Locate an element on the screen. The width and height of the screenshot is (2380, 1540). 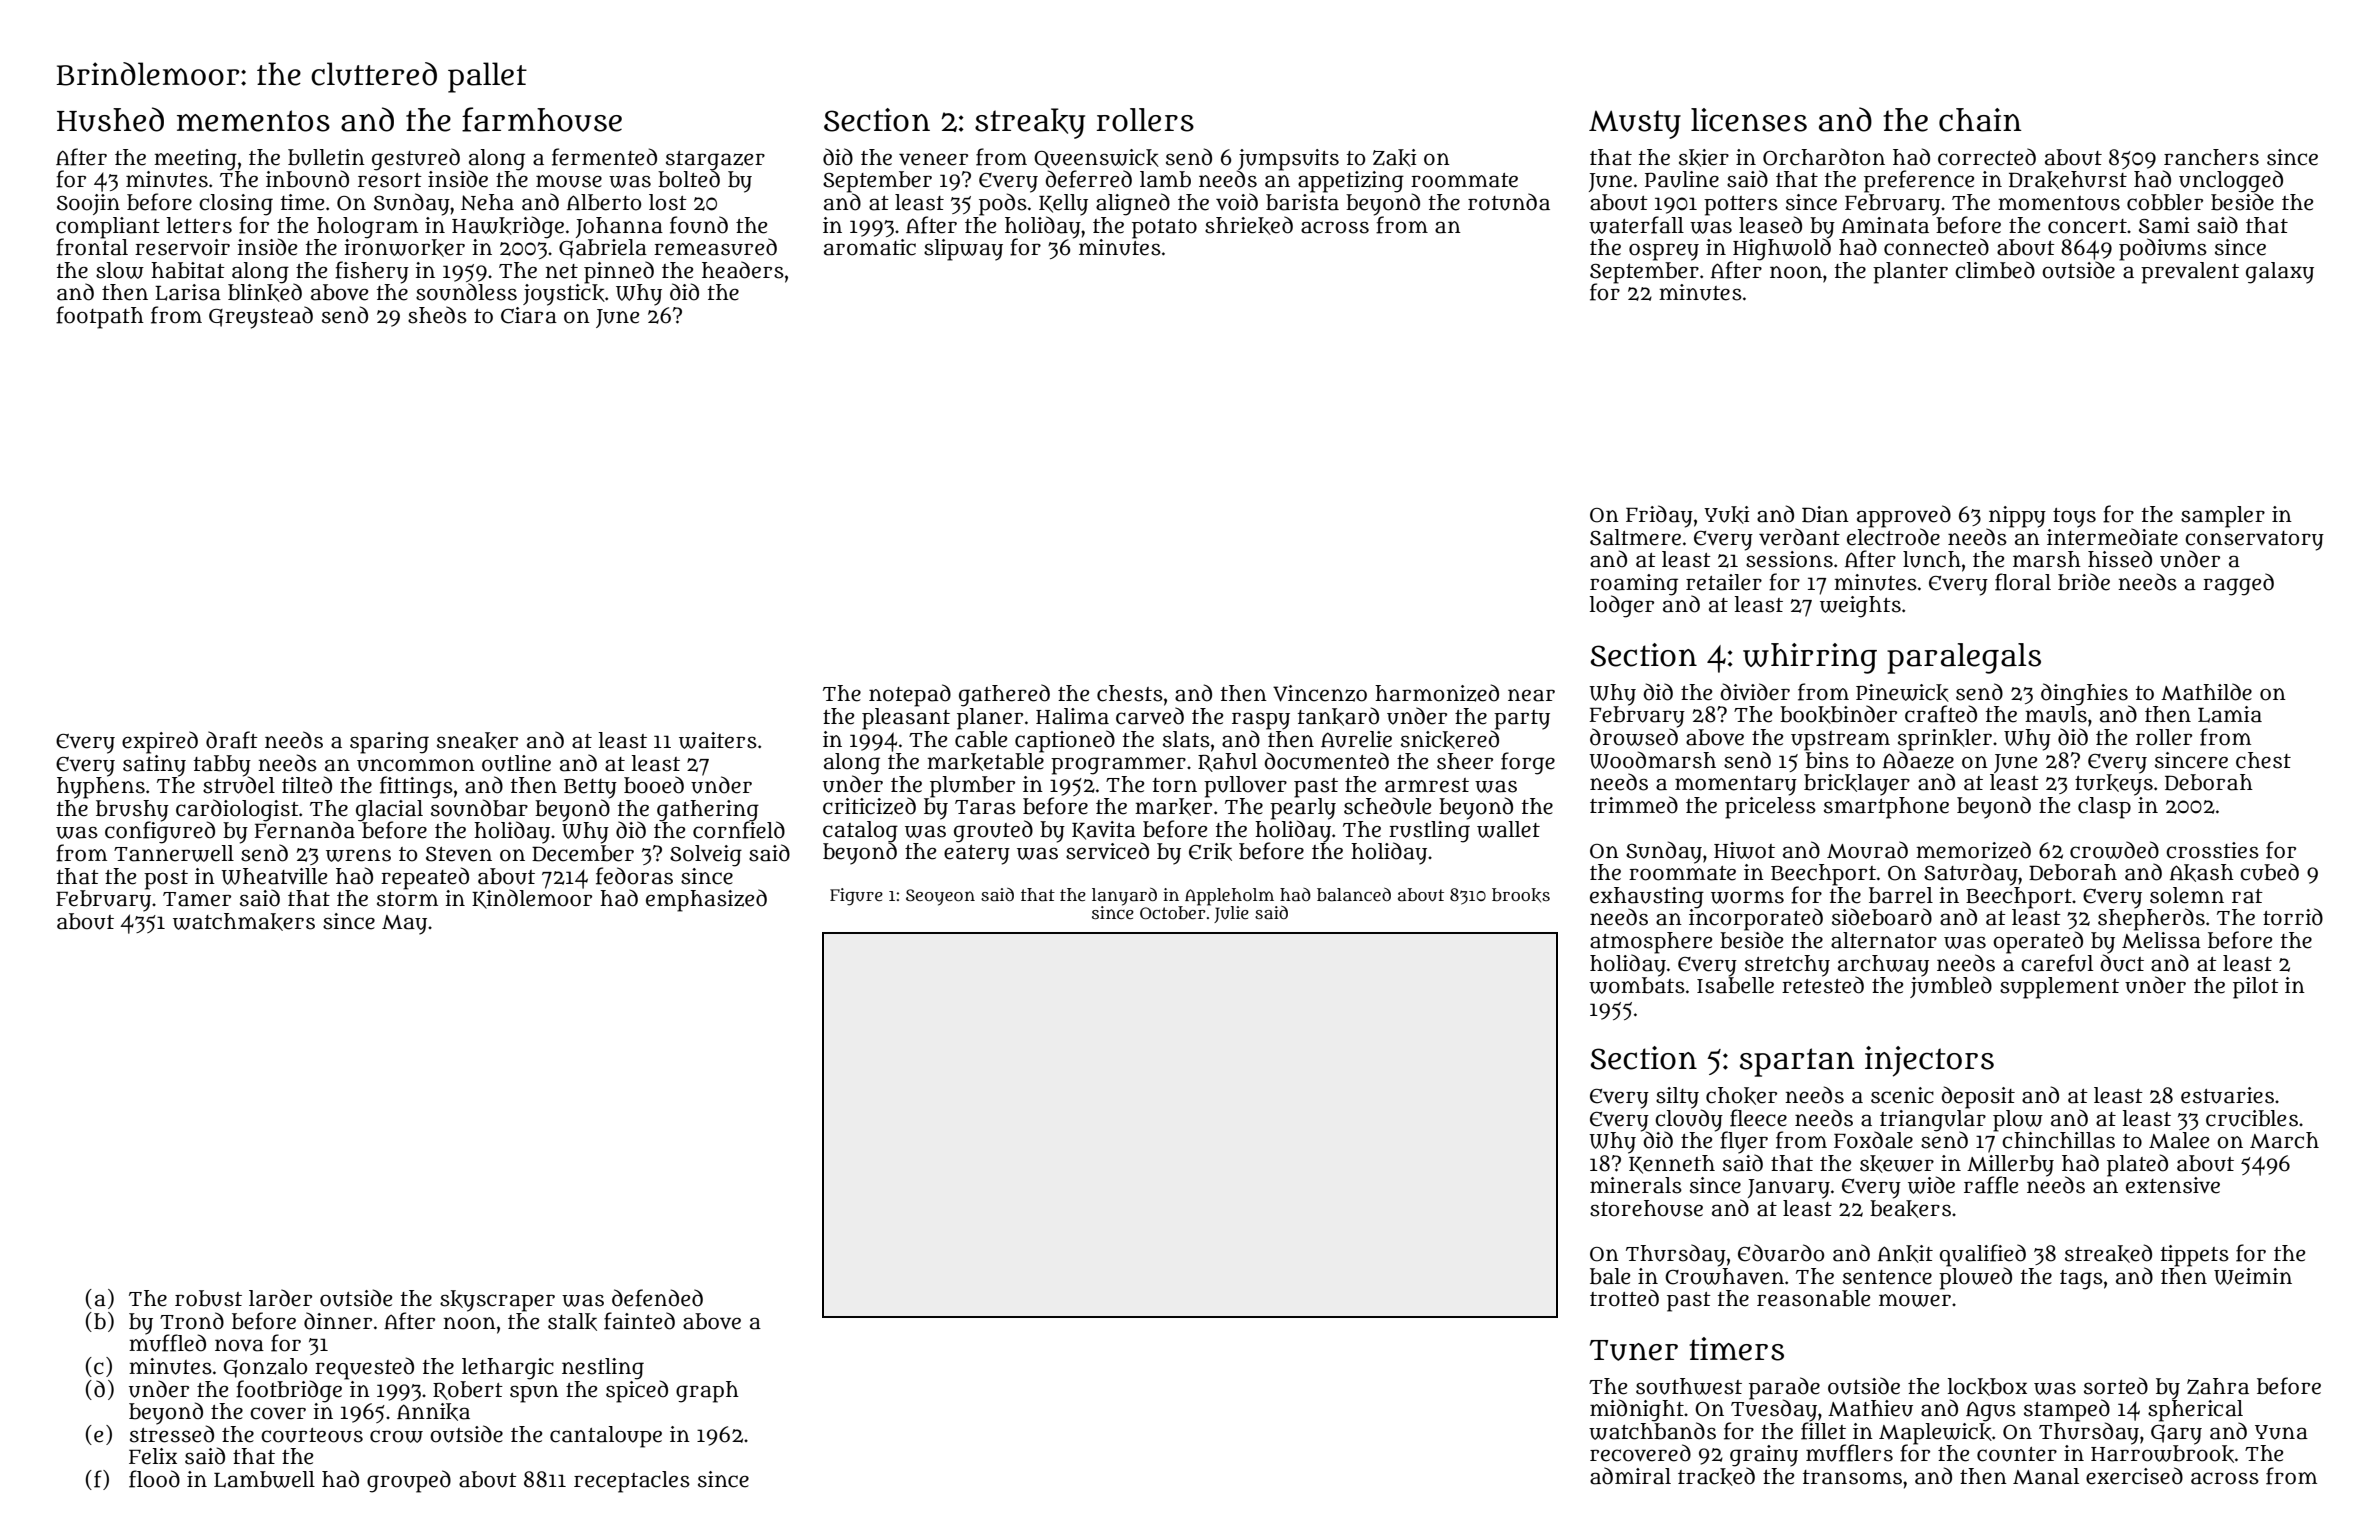
Eduardo is located at coordinates (1781, 1253).
